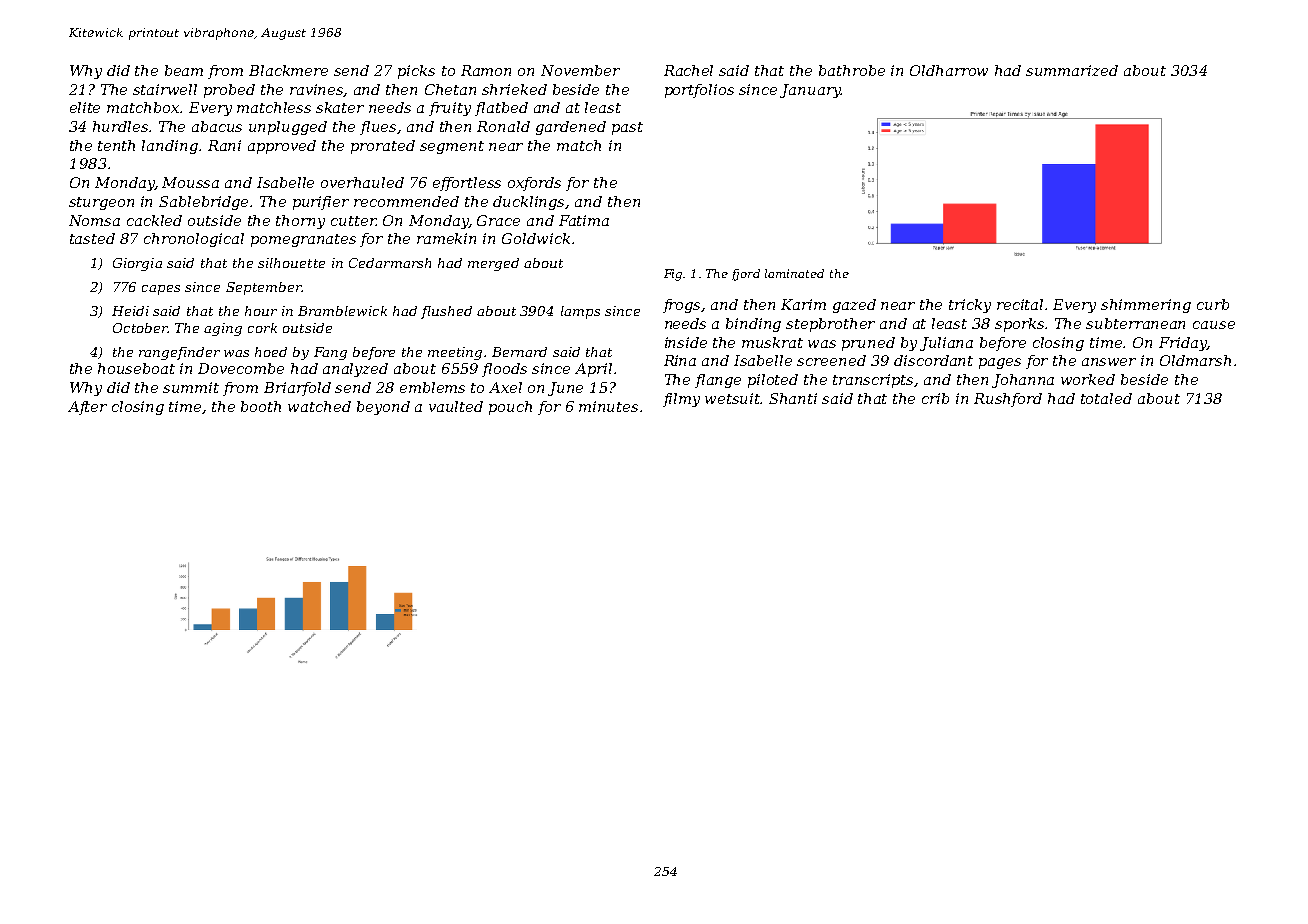 The height and width of the screenshot is (924, 1308). Describe the element at coordinates (584, 220) in the screenshot. I see `Fatima` at that location.
